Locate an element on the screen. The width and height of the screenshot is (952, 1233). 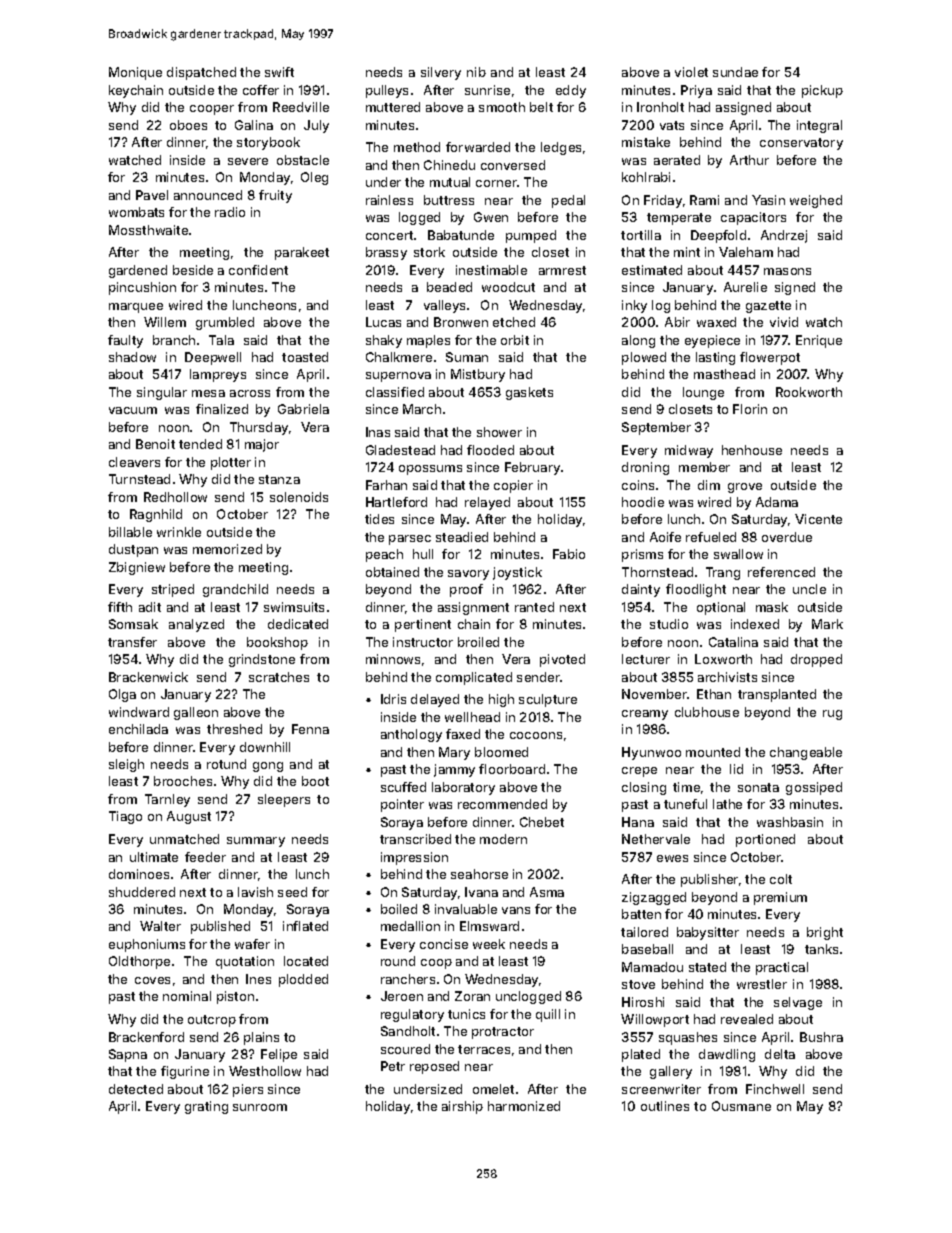
temperate is located at coordinates (679, 219).
